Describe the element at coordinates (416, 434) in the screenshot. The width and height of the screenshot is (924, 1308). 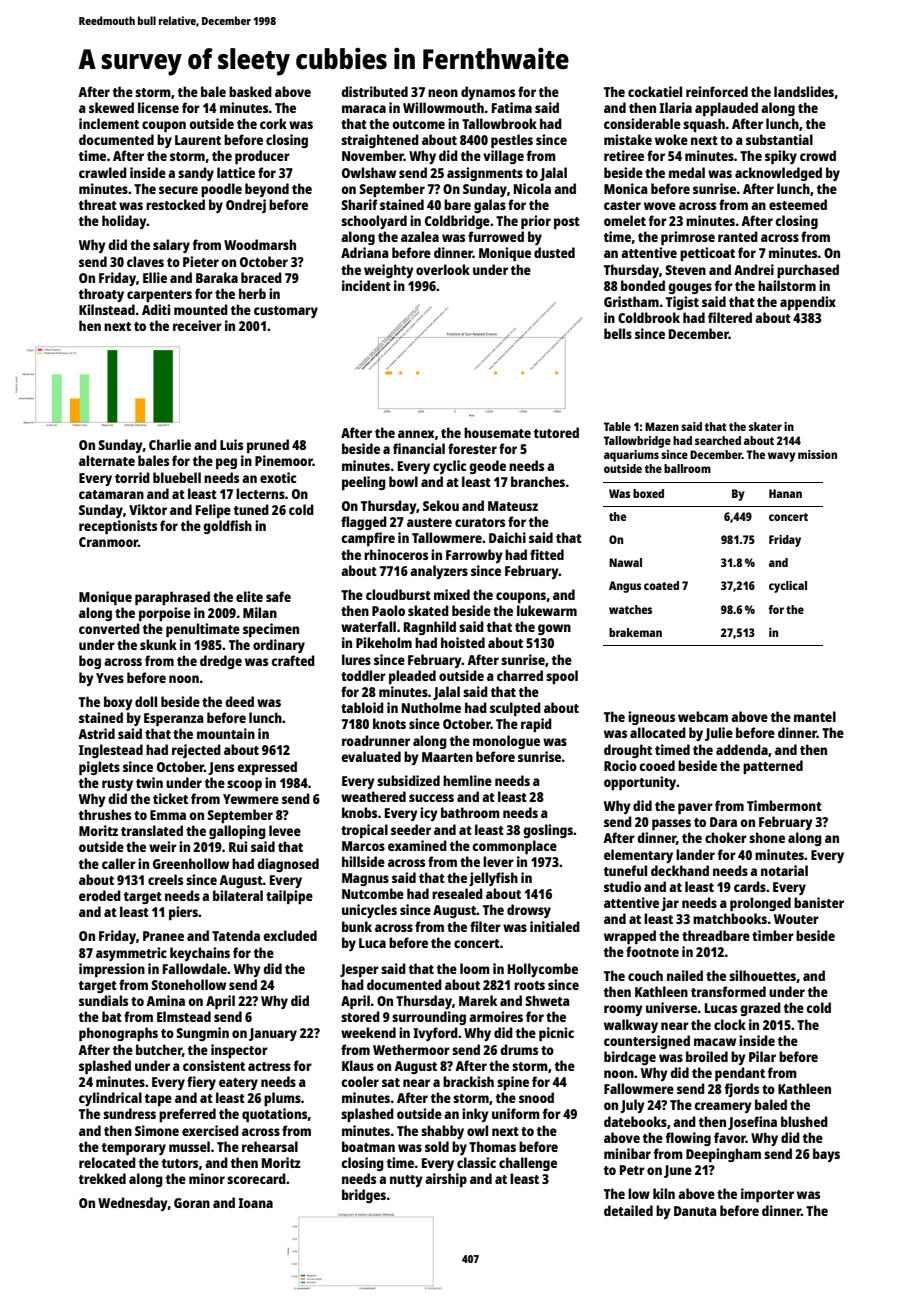
I see `annex` at that location.
